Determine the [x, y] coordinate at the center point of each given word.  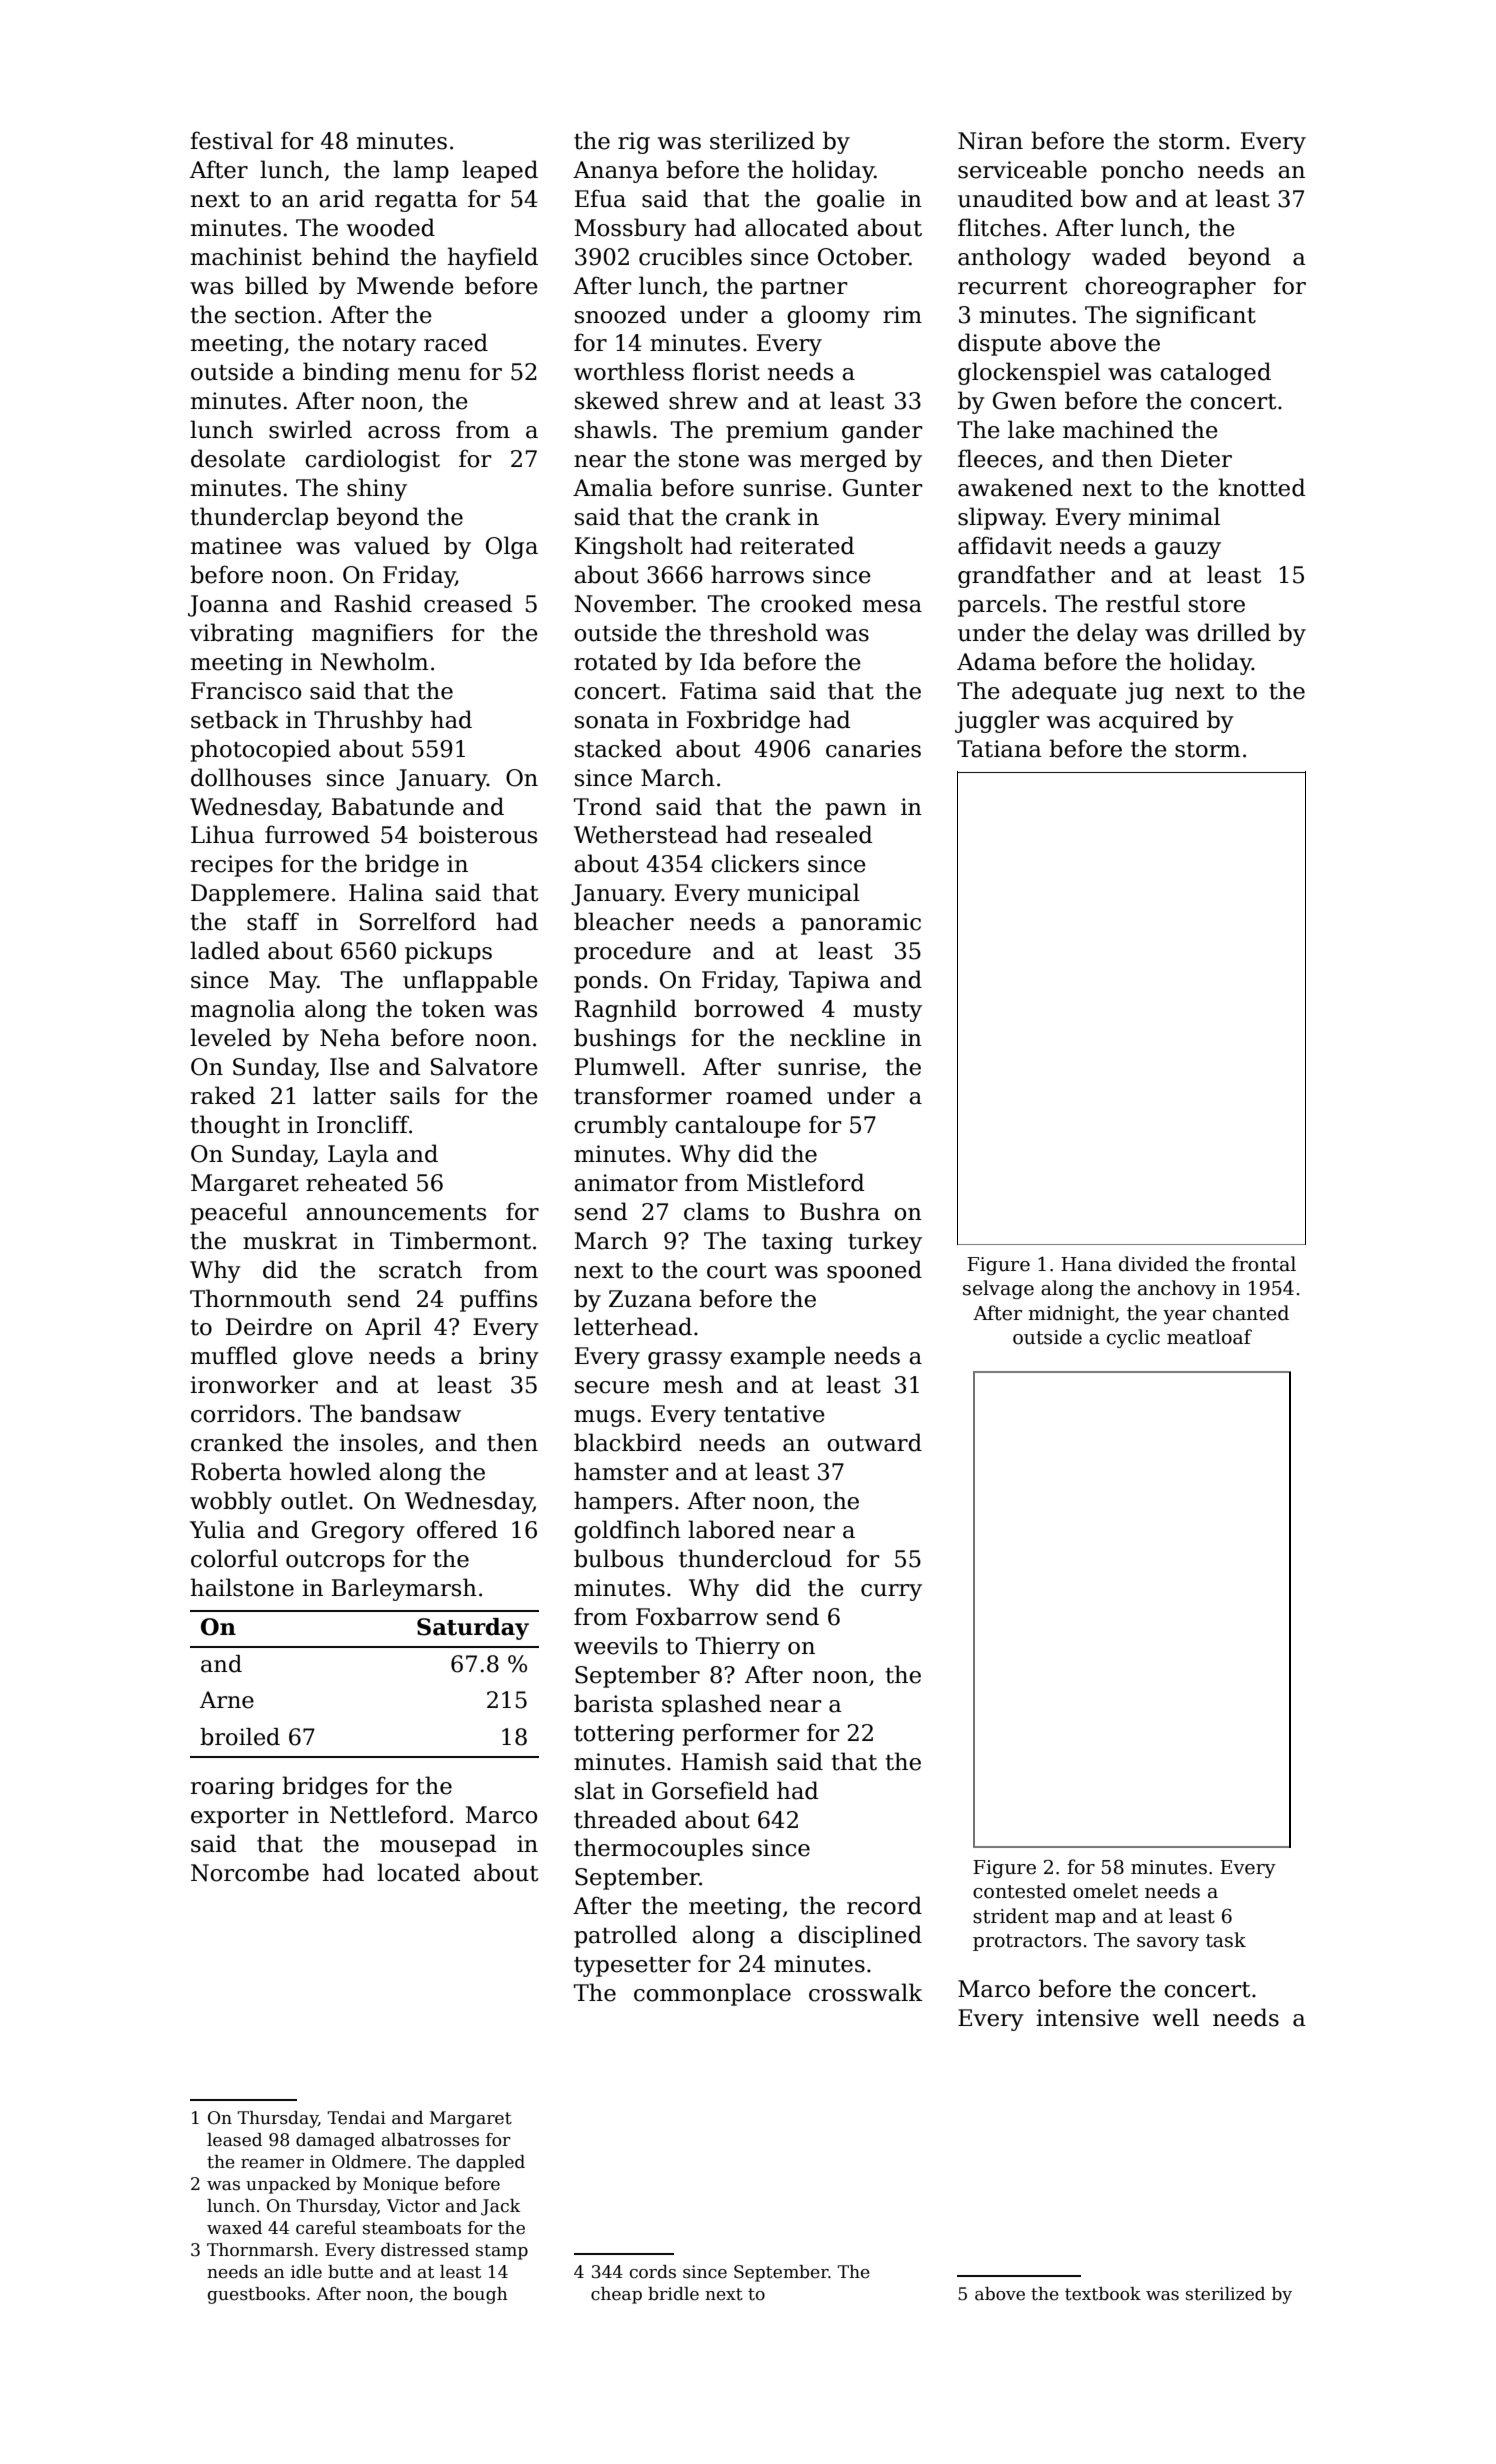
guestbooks [256, 2295]
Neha [350, 1037]
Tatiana [999, 749]
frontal [1264, 1264]
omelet [1105, 1891]
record [884, 1905]
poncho [1142, 171]
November [633, 603]
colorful [234, 1558]
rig [634, 143]
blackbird [628, 1442]
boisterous [478, 834]
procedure [632, 952]
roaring [232, 1788]
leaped [500, 171]
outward [874, 1442]
